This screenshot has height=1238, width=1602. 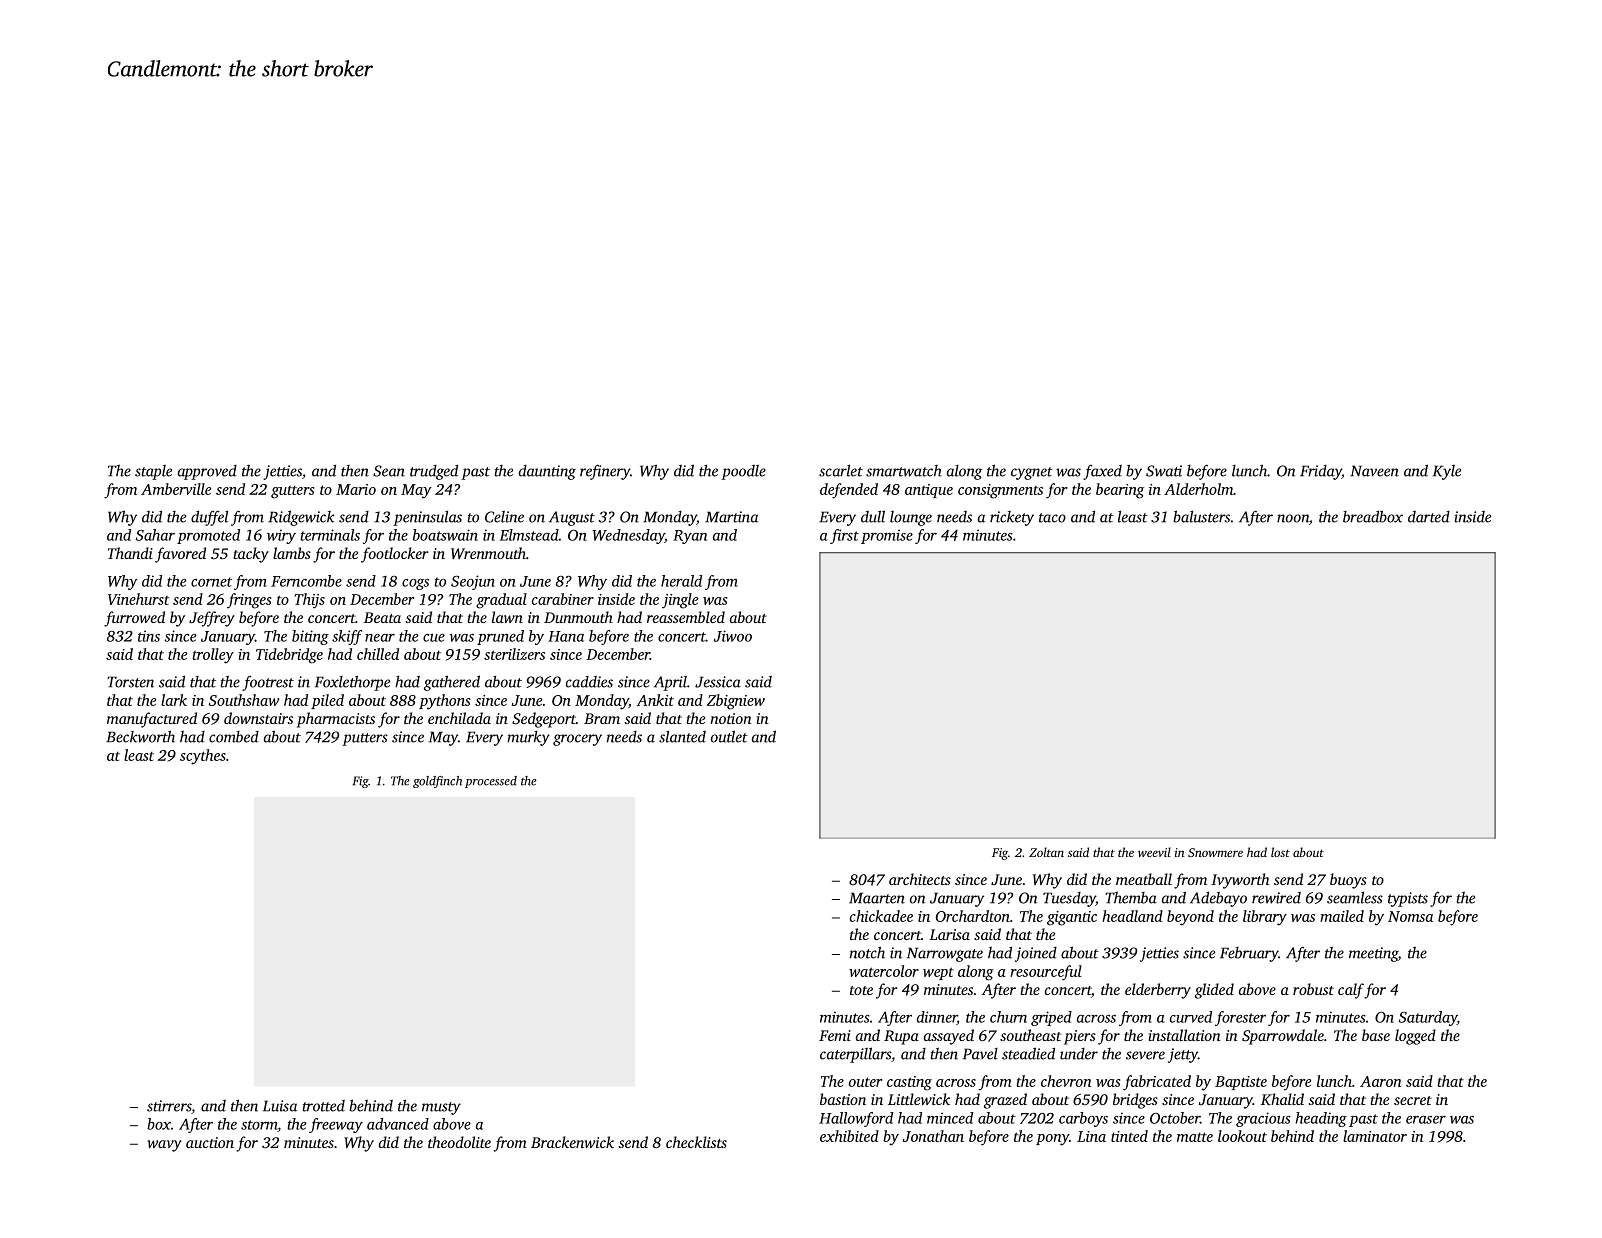 What do you see at coordinates (920, 879) in the screenshot?
I see `architects` at bounding box center [920, 879].
